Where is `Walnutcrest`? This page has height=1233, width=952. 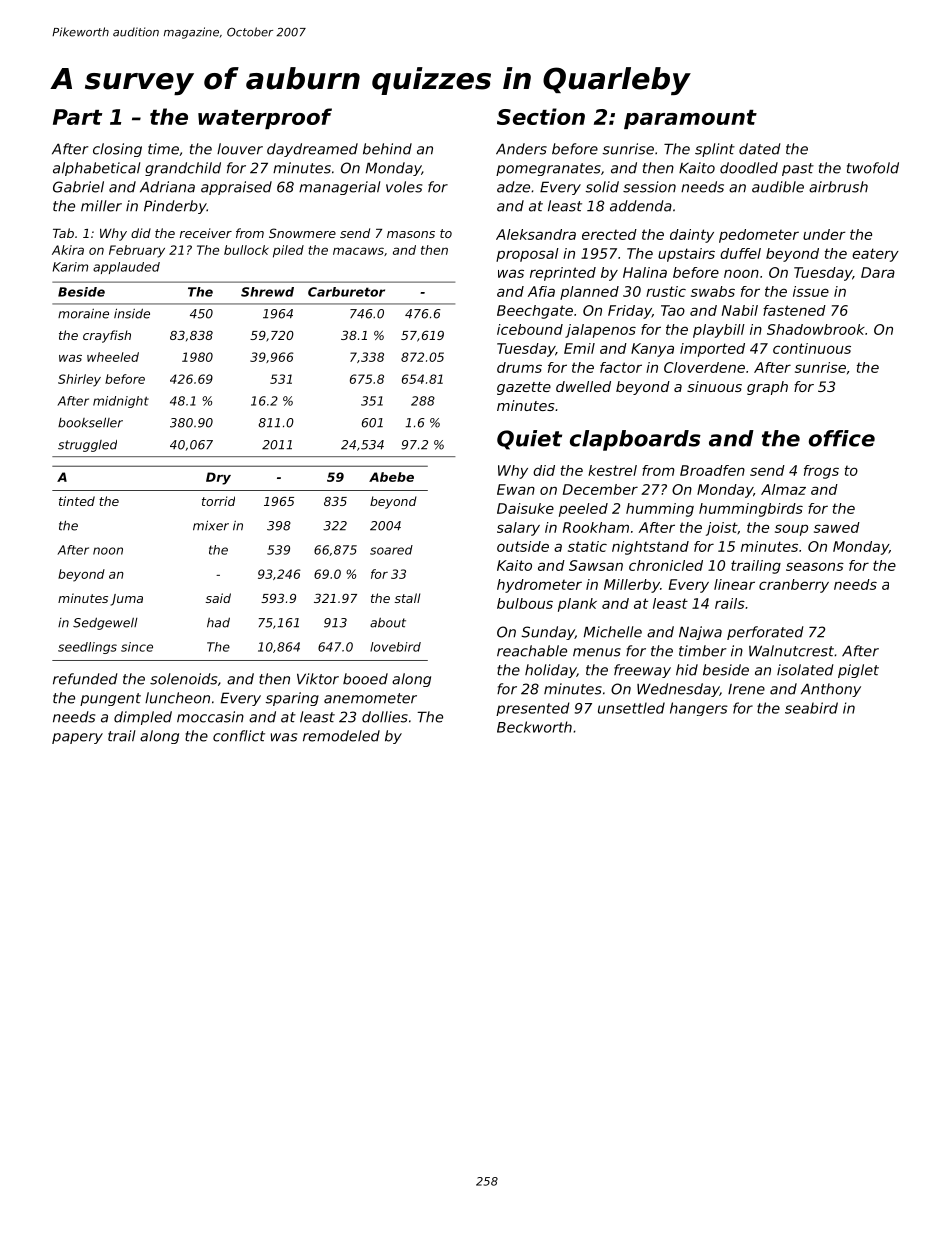
Walnutcrest is located at coordinates (791, 651).
